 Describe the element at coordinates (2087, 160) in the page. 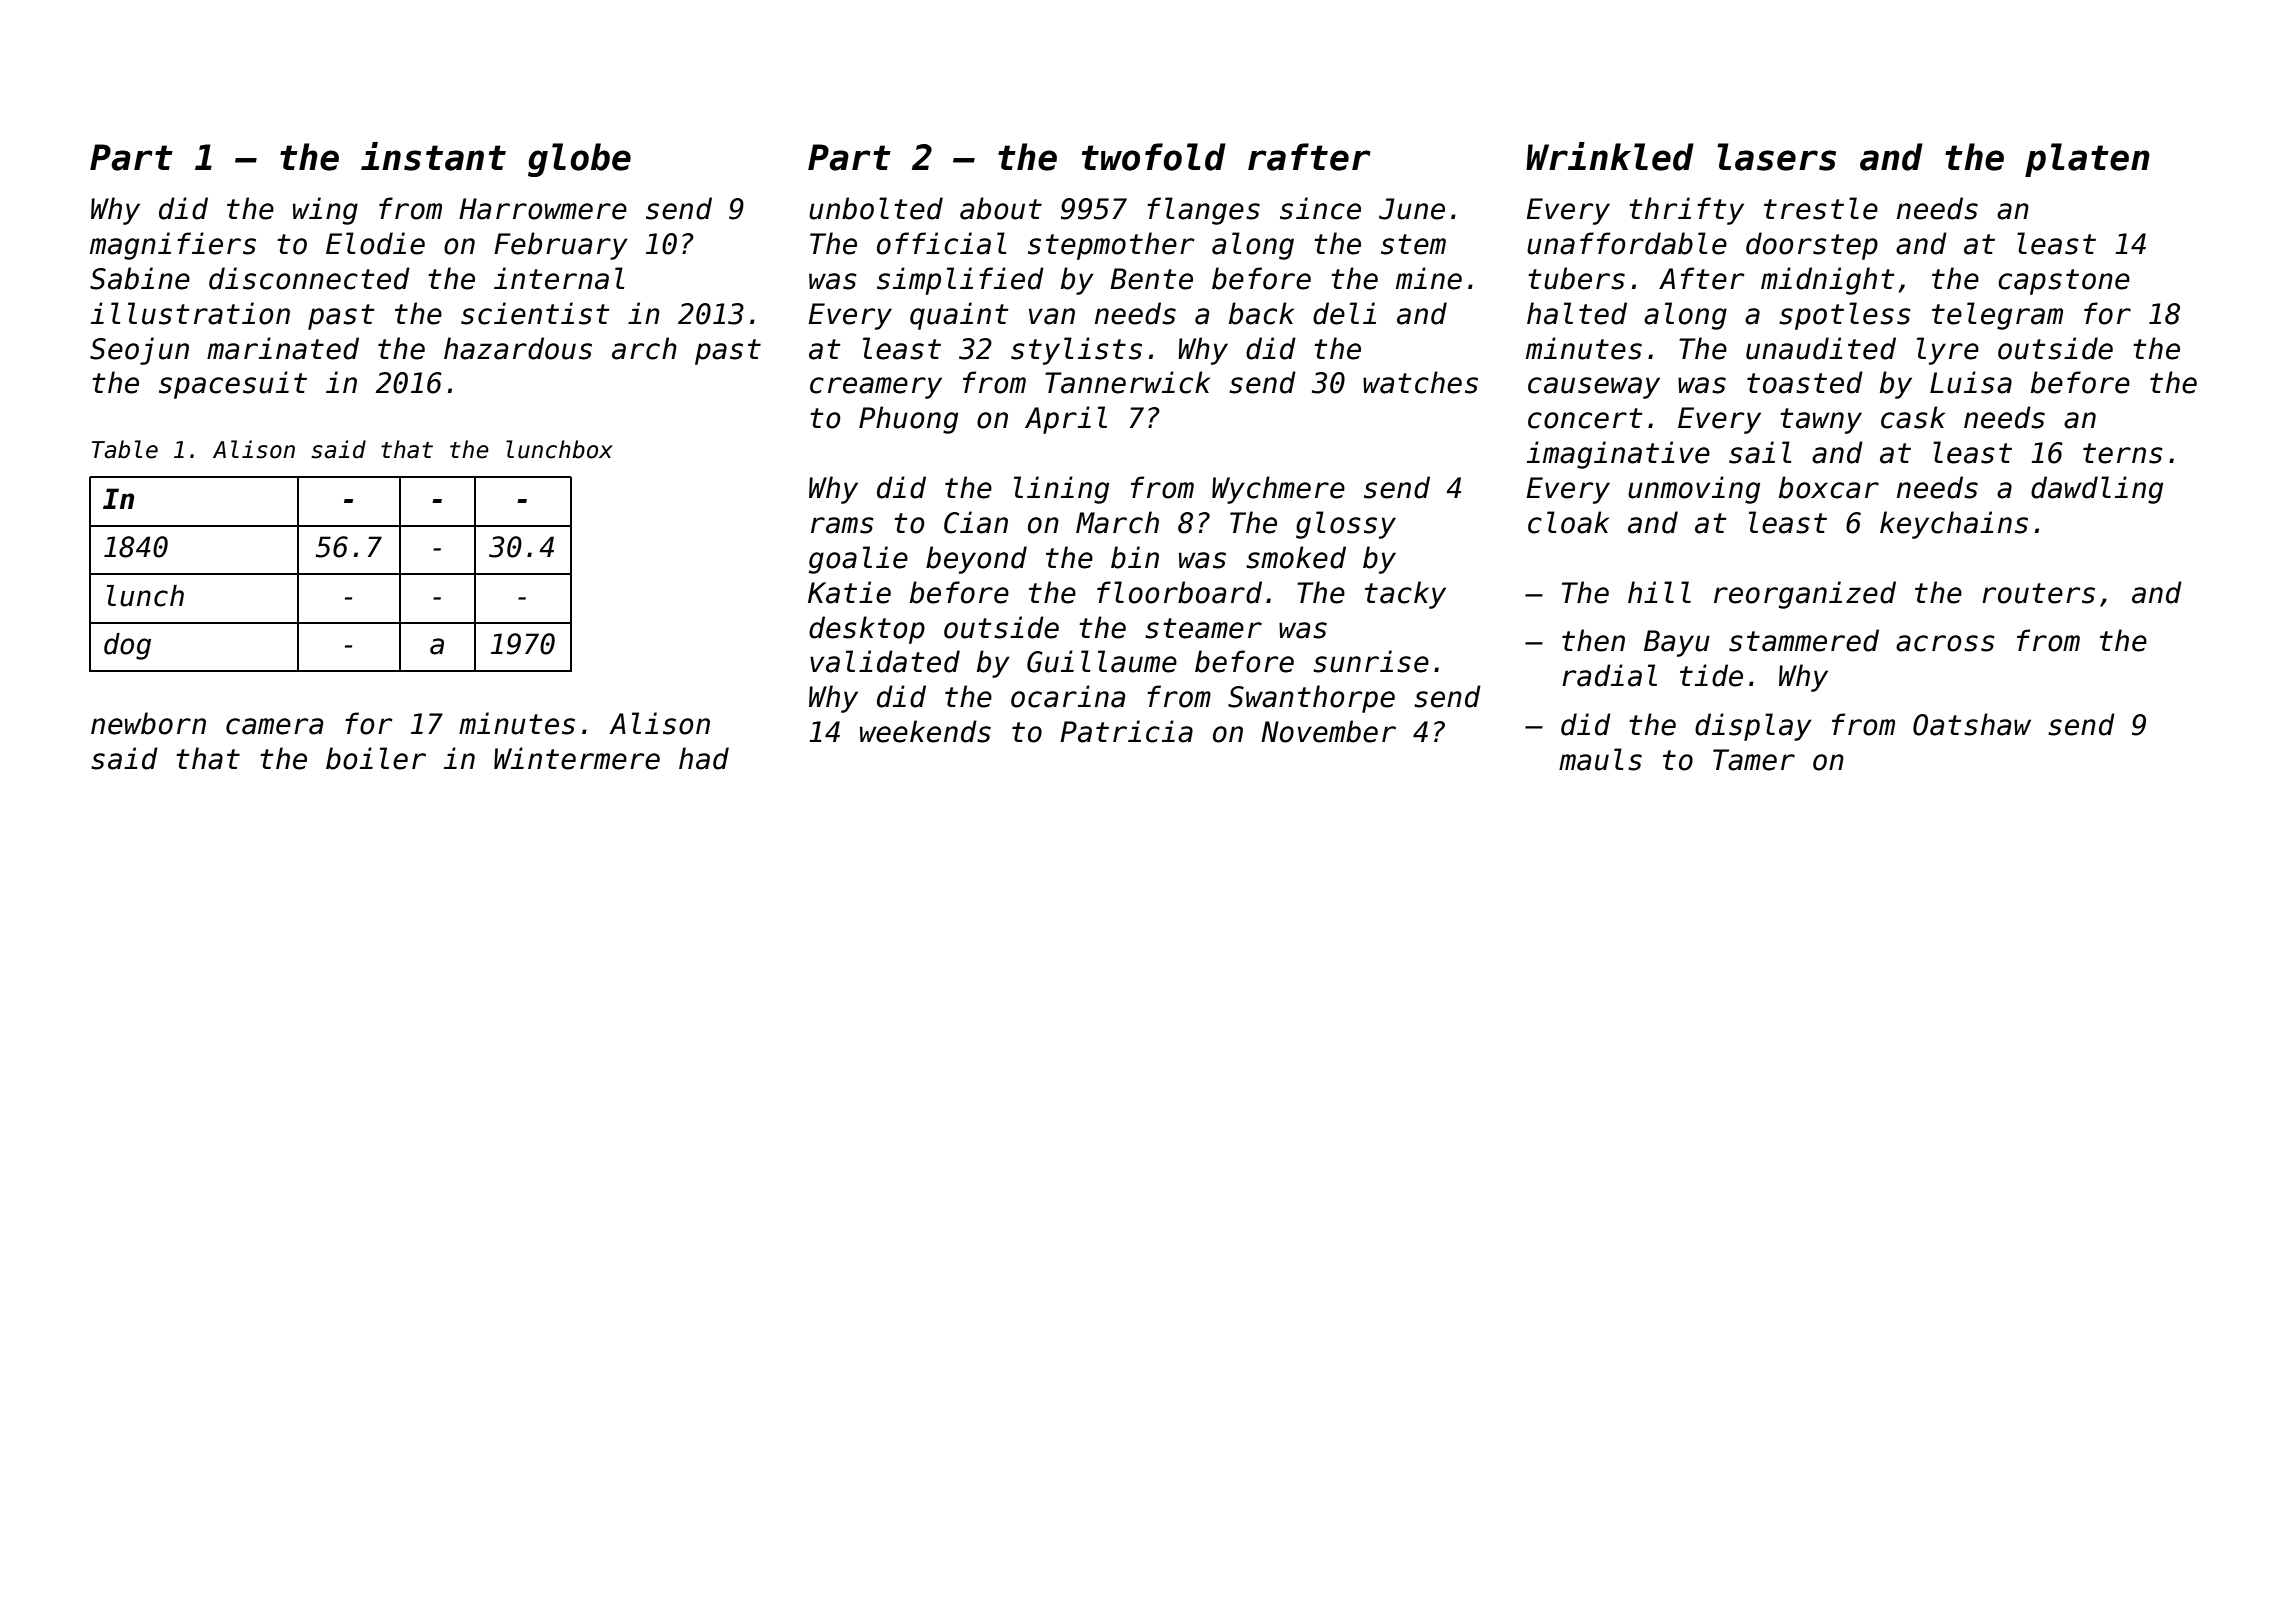

I see `platen` at that location.
